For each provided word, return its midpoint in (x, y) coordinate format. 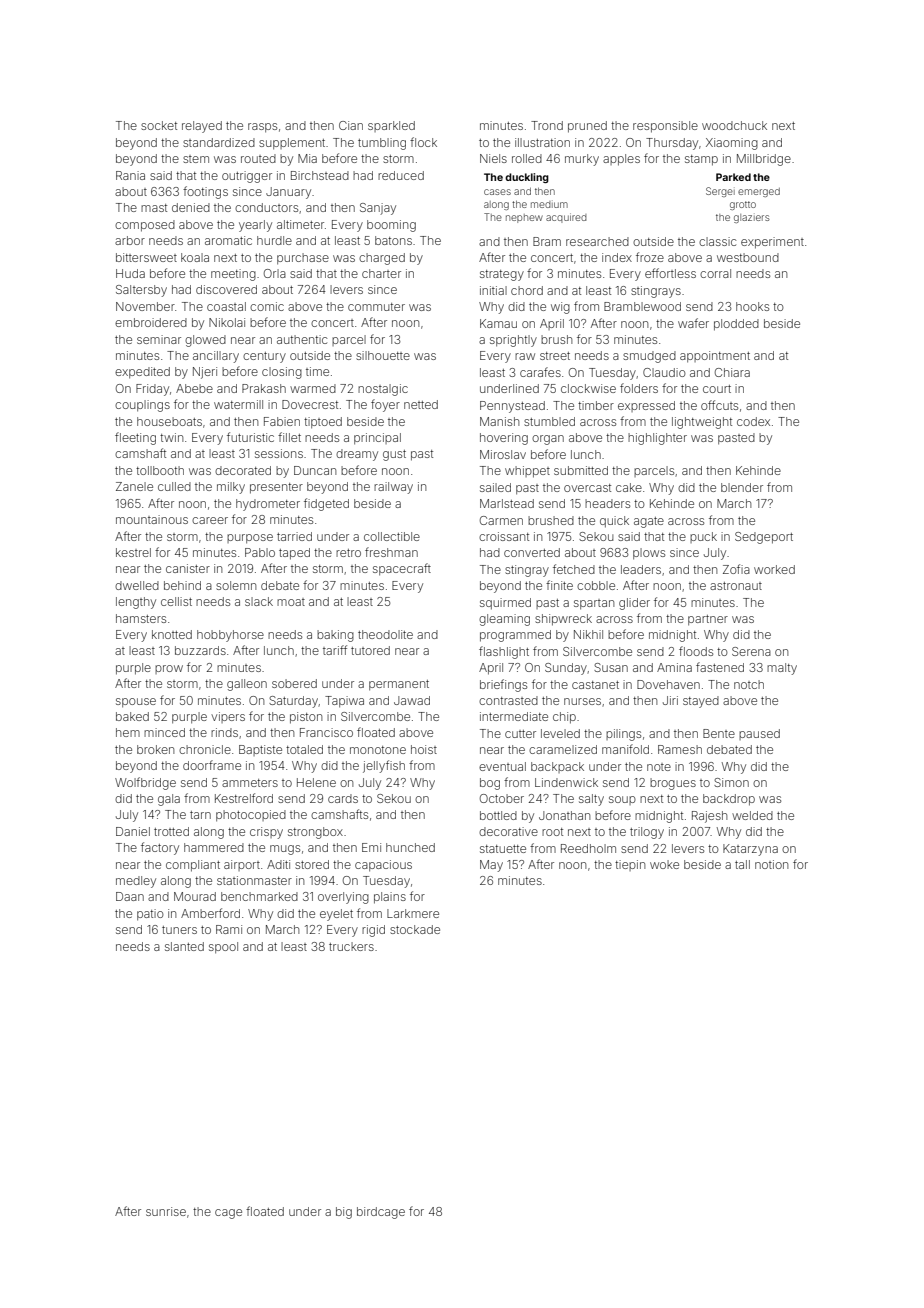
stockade (415, 929)
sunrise (166, 1211)
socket (159, 125)
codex (753, 421)
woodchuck (734, 125)
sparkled (391, 126)
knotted (172, 634)
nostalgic (383, 390)
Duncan (315, 470)
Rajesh (709, 817)
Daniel (133, 831)
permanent (399, 685)
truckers (351, 946)
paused (759, 734)
